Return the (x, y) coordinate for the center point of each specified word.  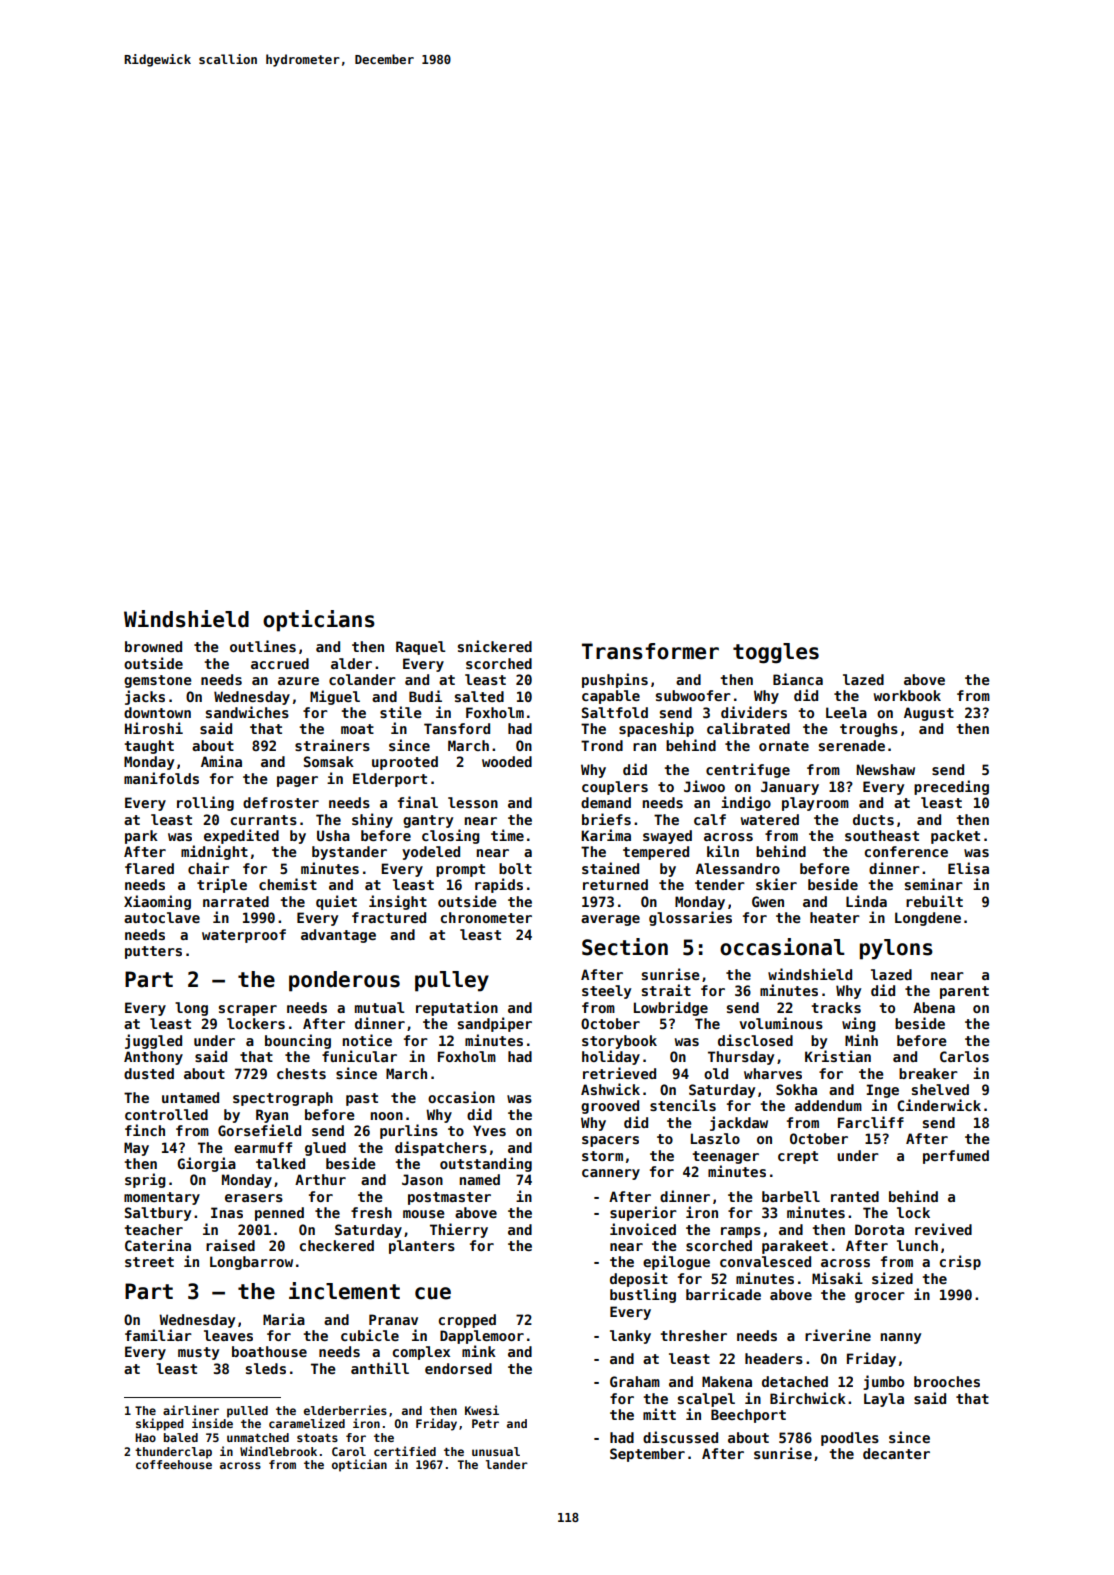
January (790, 788)
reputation (457, 1008)
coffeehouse (174, 1464)
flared (149, 868)
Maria (284, 1319)
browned (153, 646)
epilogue (676, 1262)
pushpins (615, 680)
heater (835, 917)
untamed (190, 1097)
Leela (846, 712)
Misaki (837, 1278)
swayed (667, 837)
